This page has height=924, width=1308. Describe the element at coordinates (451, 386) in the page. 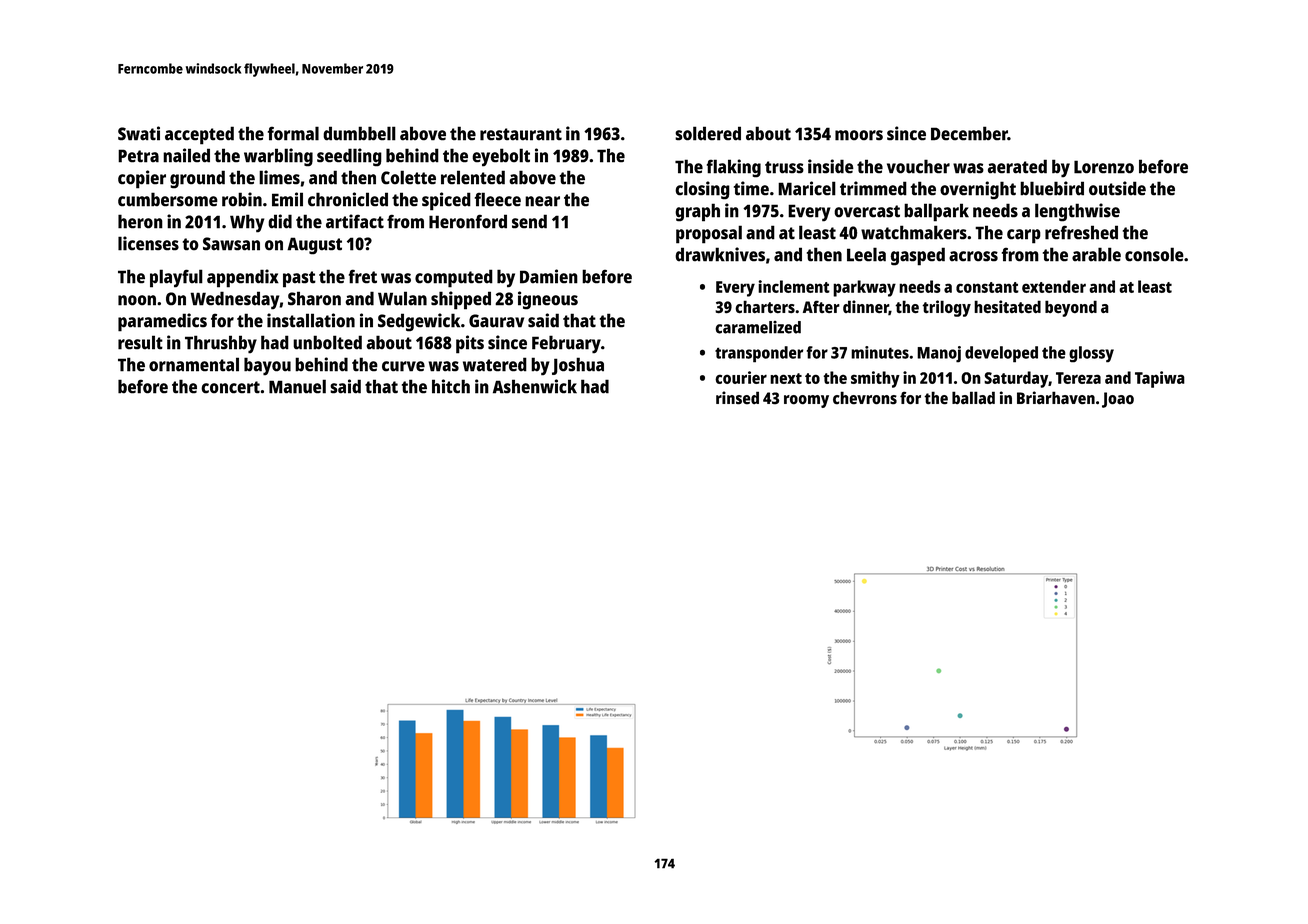

I see `hitch` at that location.
